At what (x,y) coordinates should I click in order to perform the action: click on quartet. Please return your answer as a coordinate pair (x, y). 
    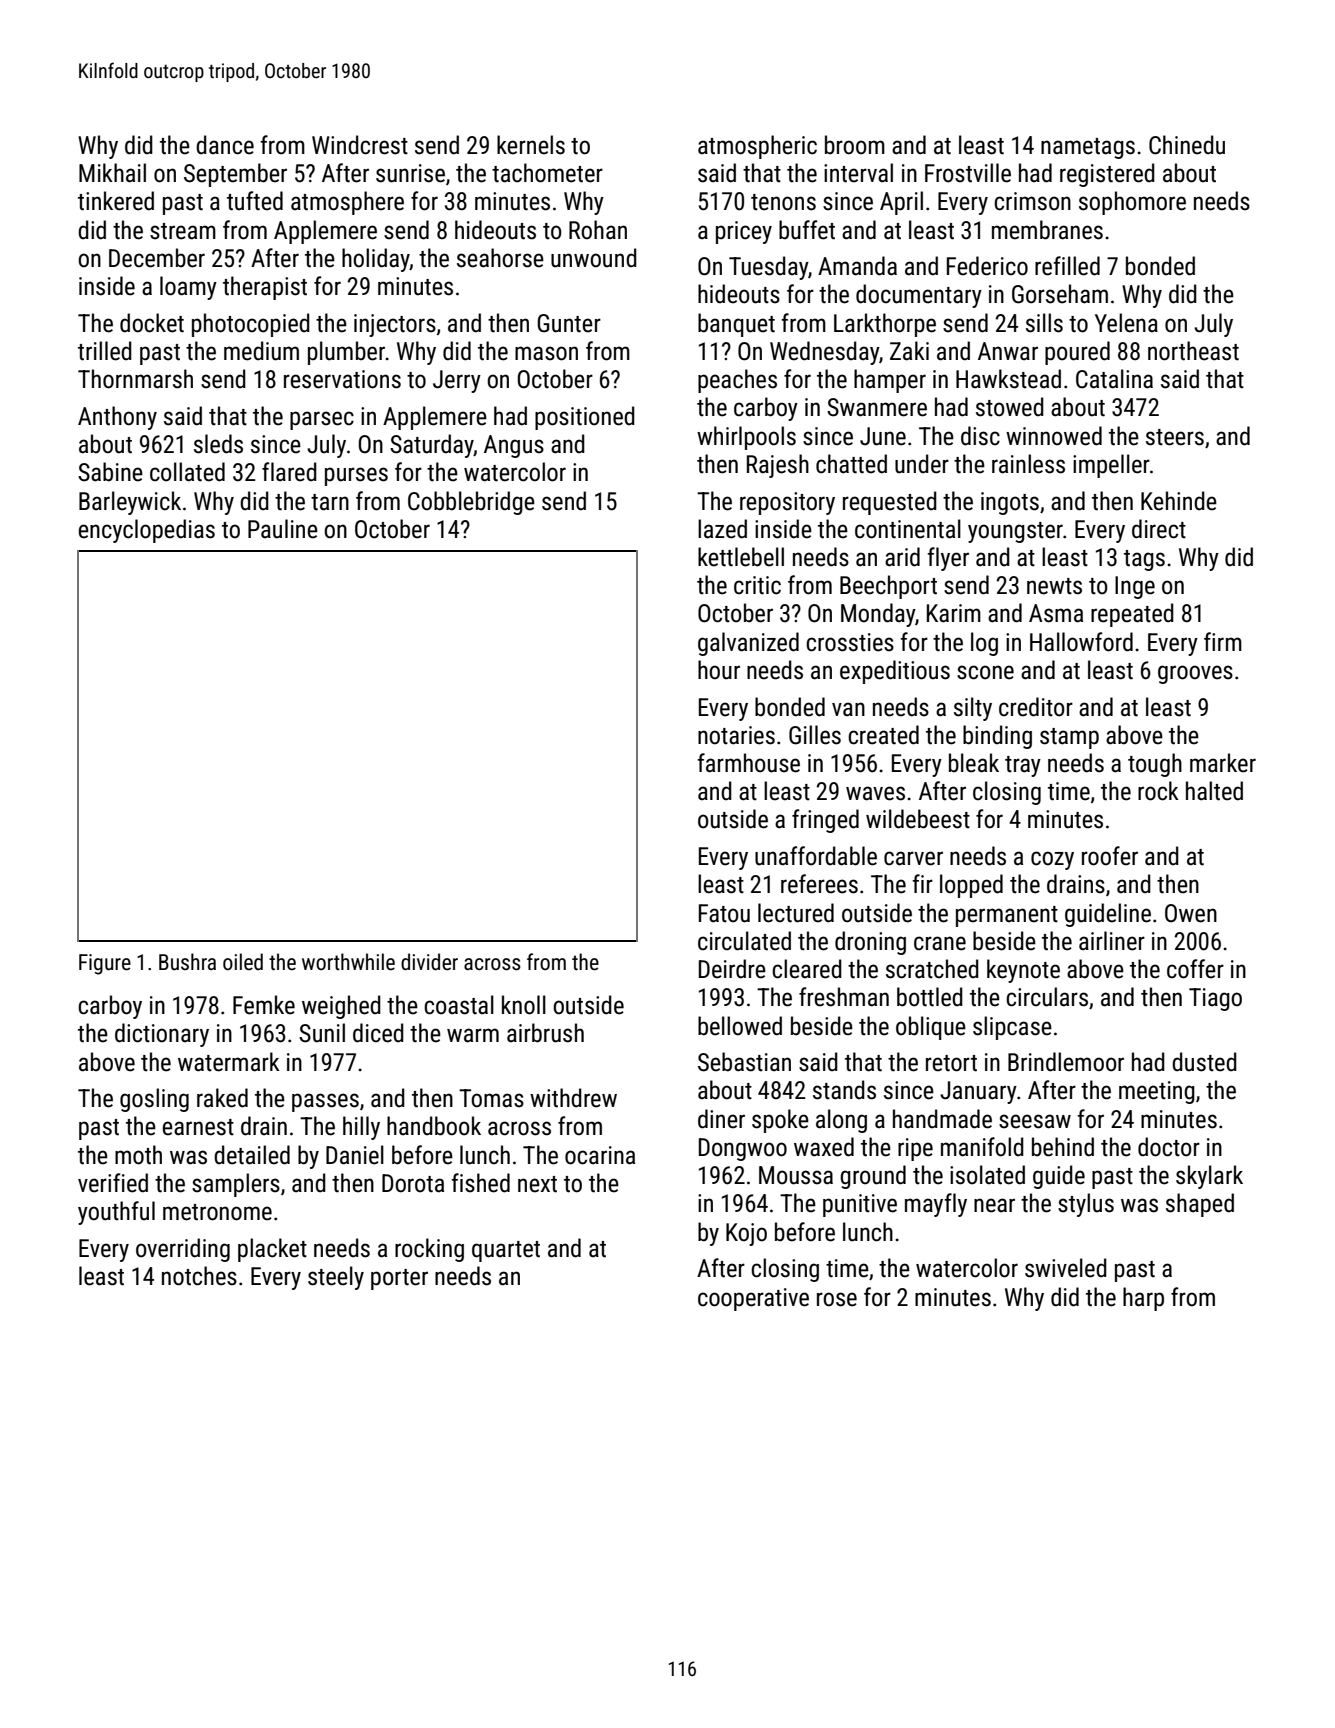
    Looking at the image, I should click on (506, 1251).
